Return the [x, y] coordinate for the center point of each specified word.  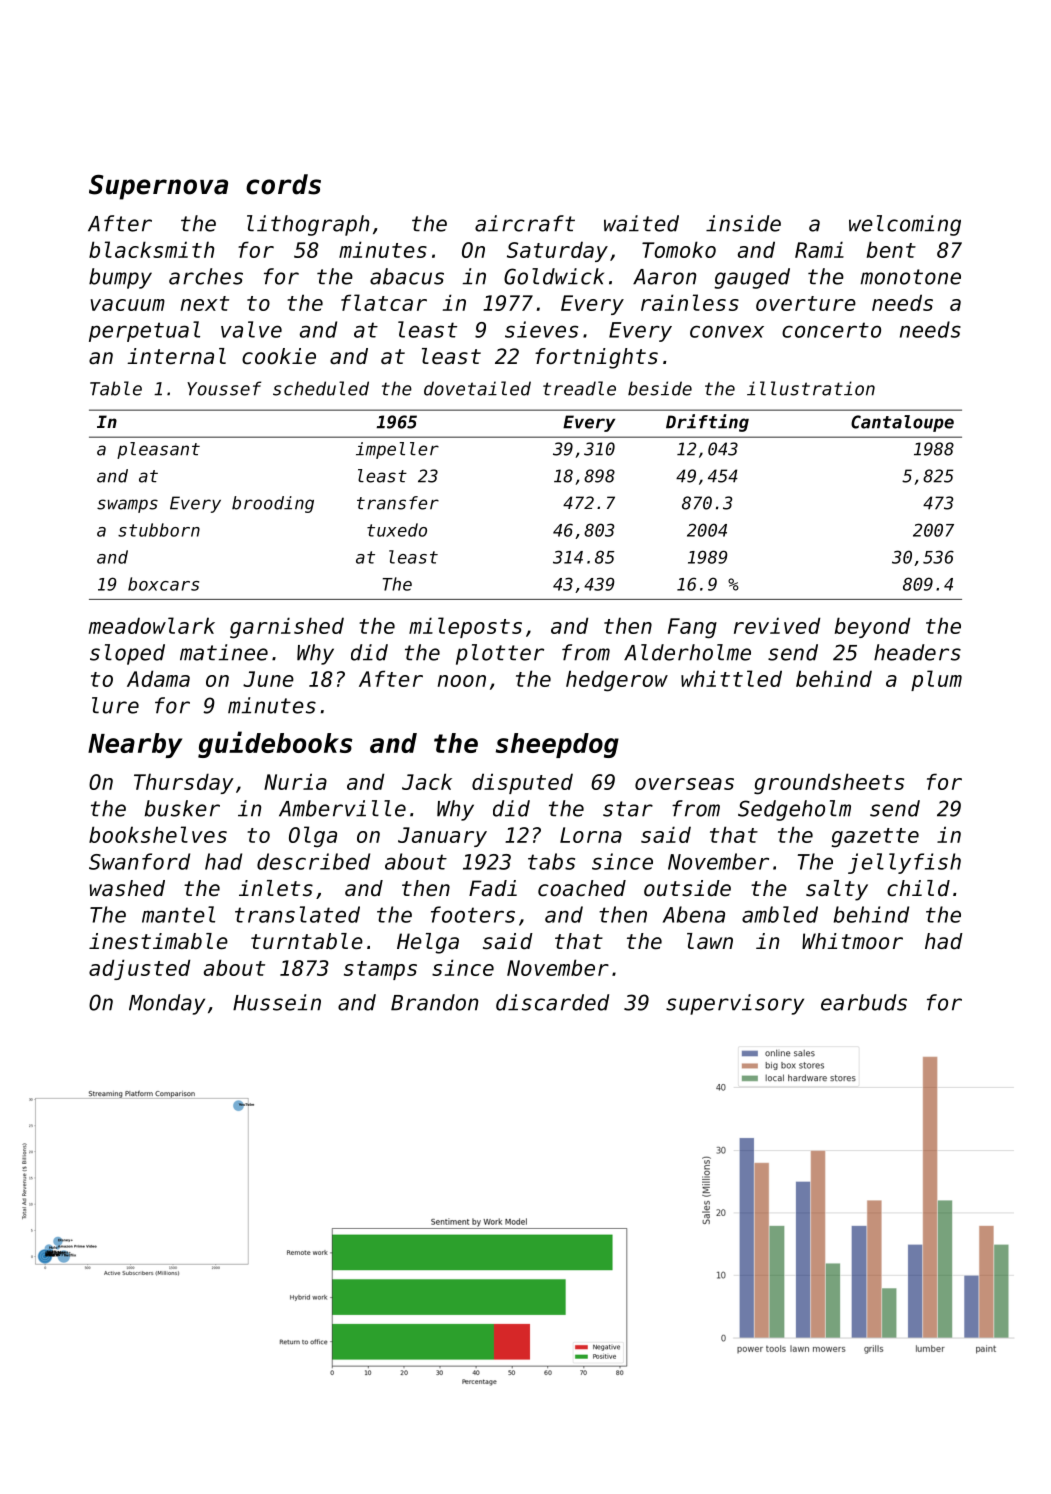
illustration [811, 388]
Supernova [158, 187]
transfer [398, 503]
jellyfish [904, 863]
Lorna [591, 835]
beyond [872, 627]
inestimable [158, 941]
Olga [313, 837]
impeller [397, 450]
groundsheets [829, 784]
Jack [427, 781]
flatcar [384, 302]
